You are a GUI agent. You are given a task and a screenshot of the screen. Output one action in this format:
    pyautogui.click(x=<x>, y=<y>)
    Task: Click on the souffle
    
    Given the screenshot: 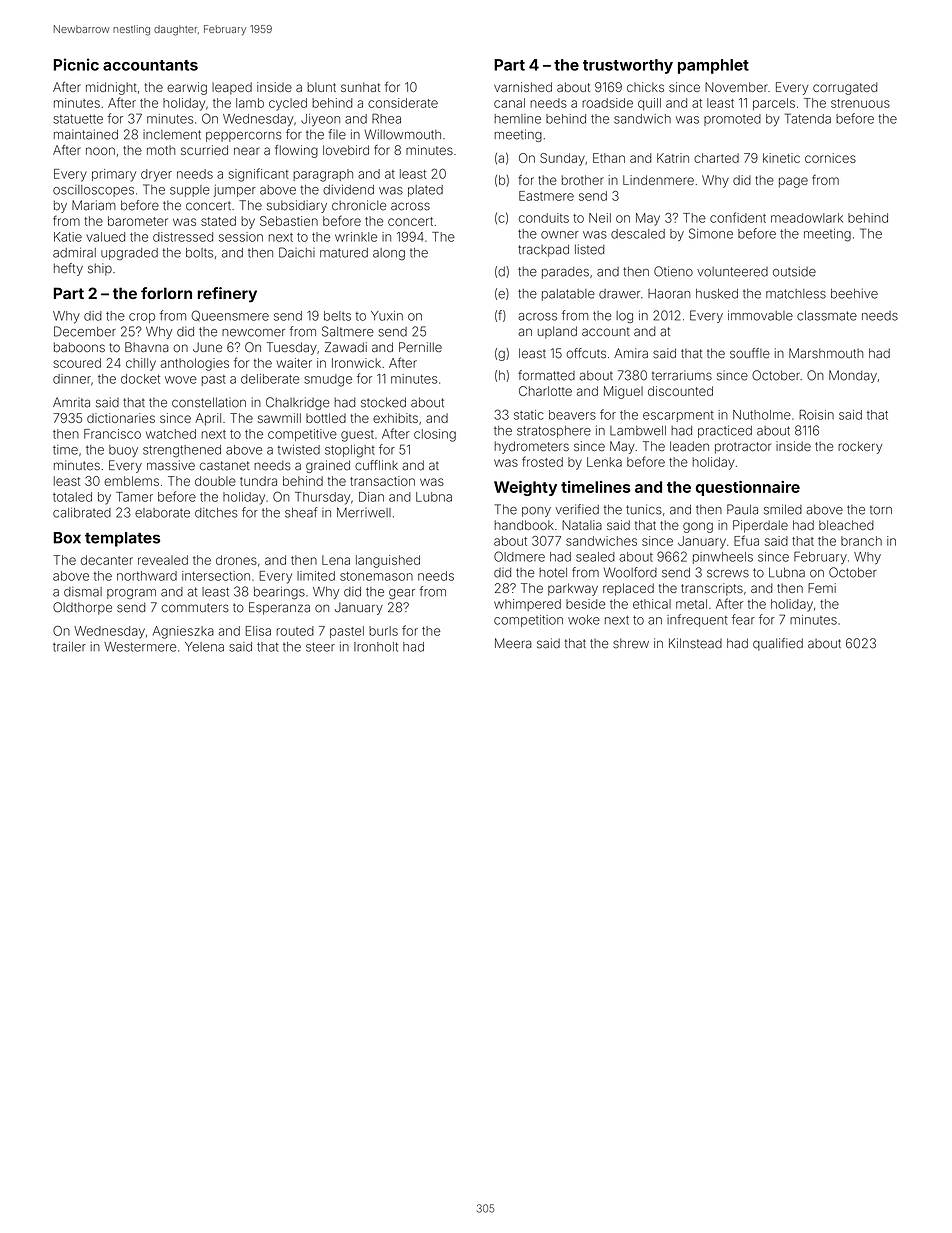 What is the action you would take?
    pyautogui.click(x=750, y=353)
